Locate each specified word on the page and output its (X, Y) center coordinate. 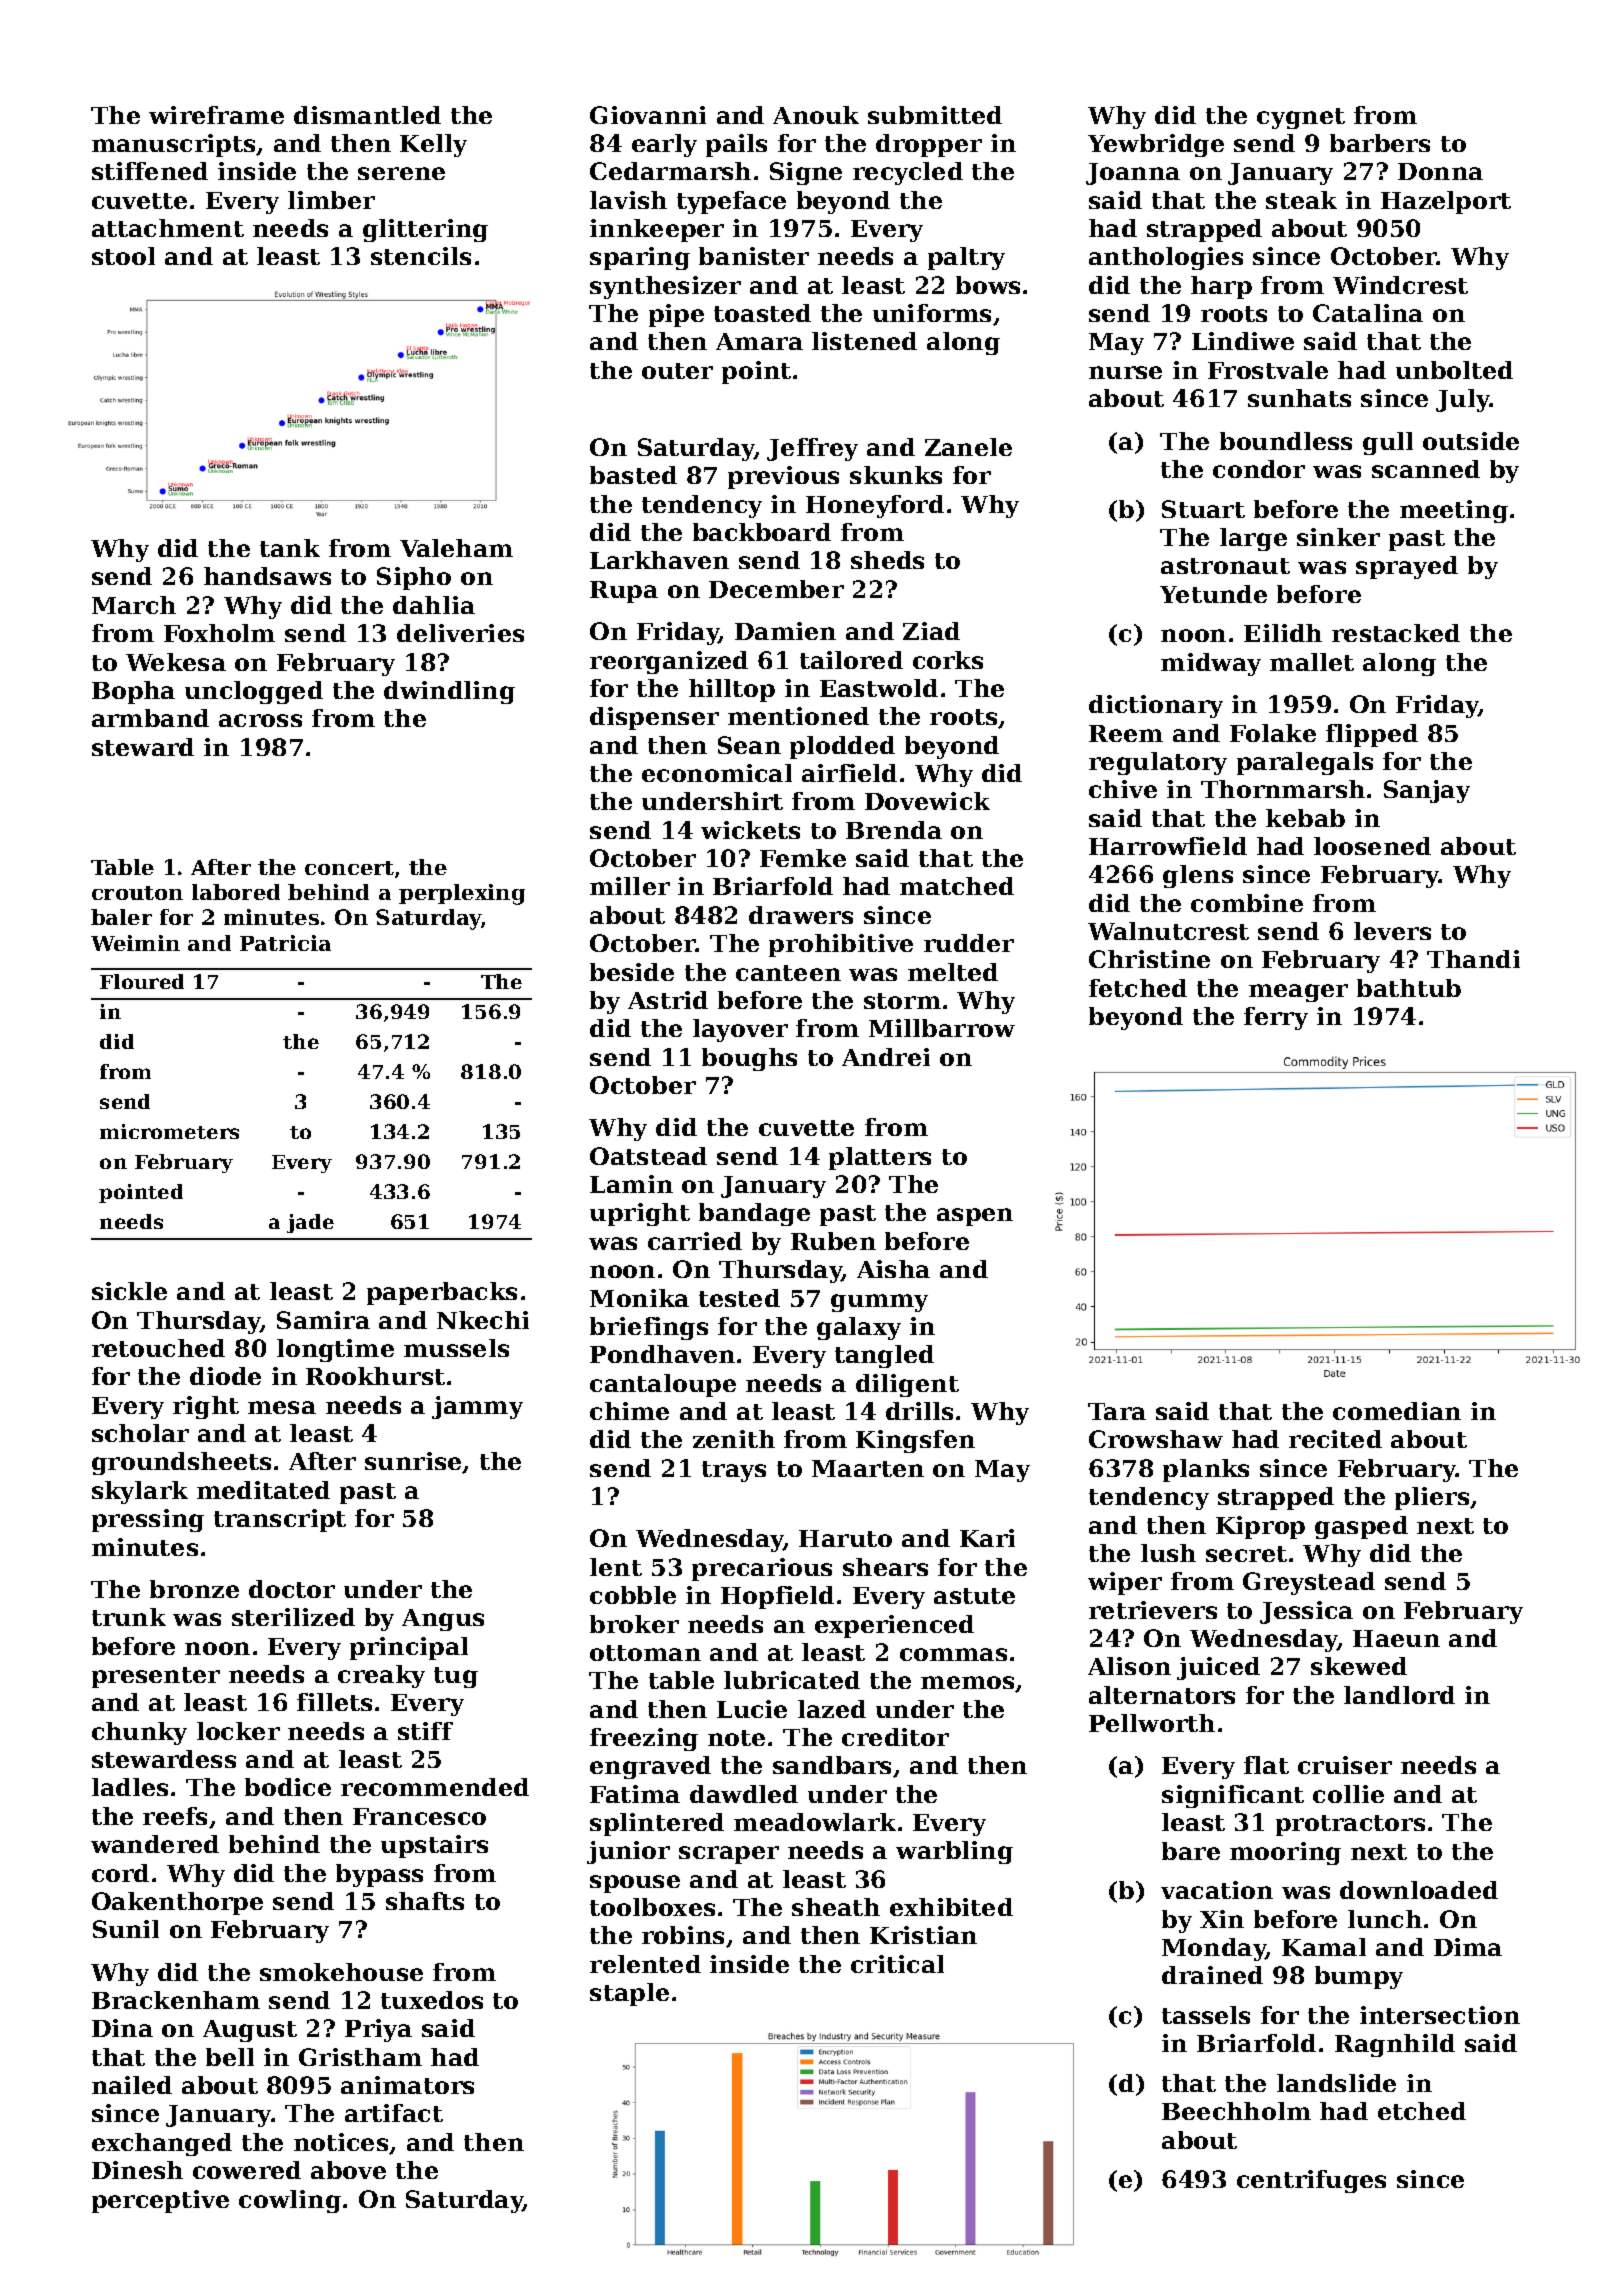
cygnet (1301, 118)
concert (349, 868)
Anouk (816, 115)
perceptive (160, 2201)
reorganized (669, 662)
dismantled (367, 115)
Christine (1149, 959)
